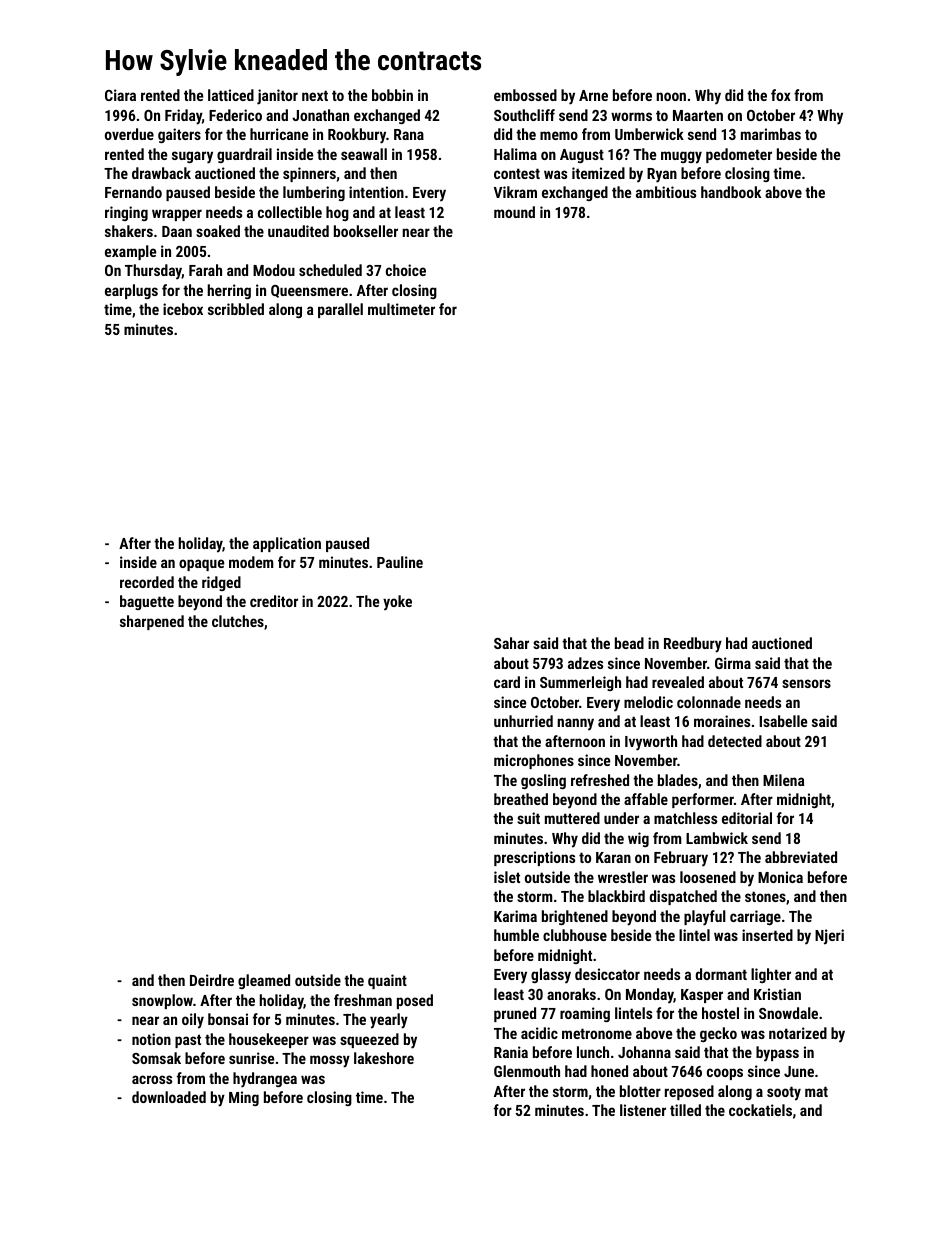  I want to click on overdue, so click(129, 134).
